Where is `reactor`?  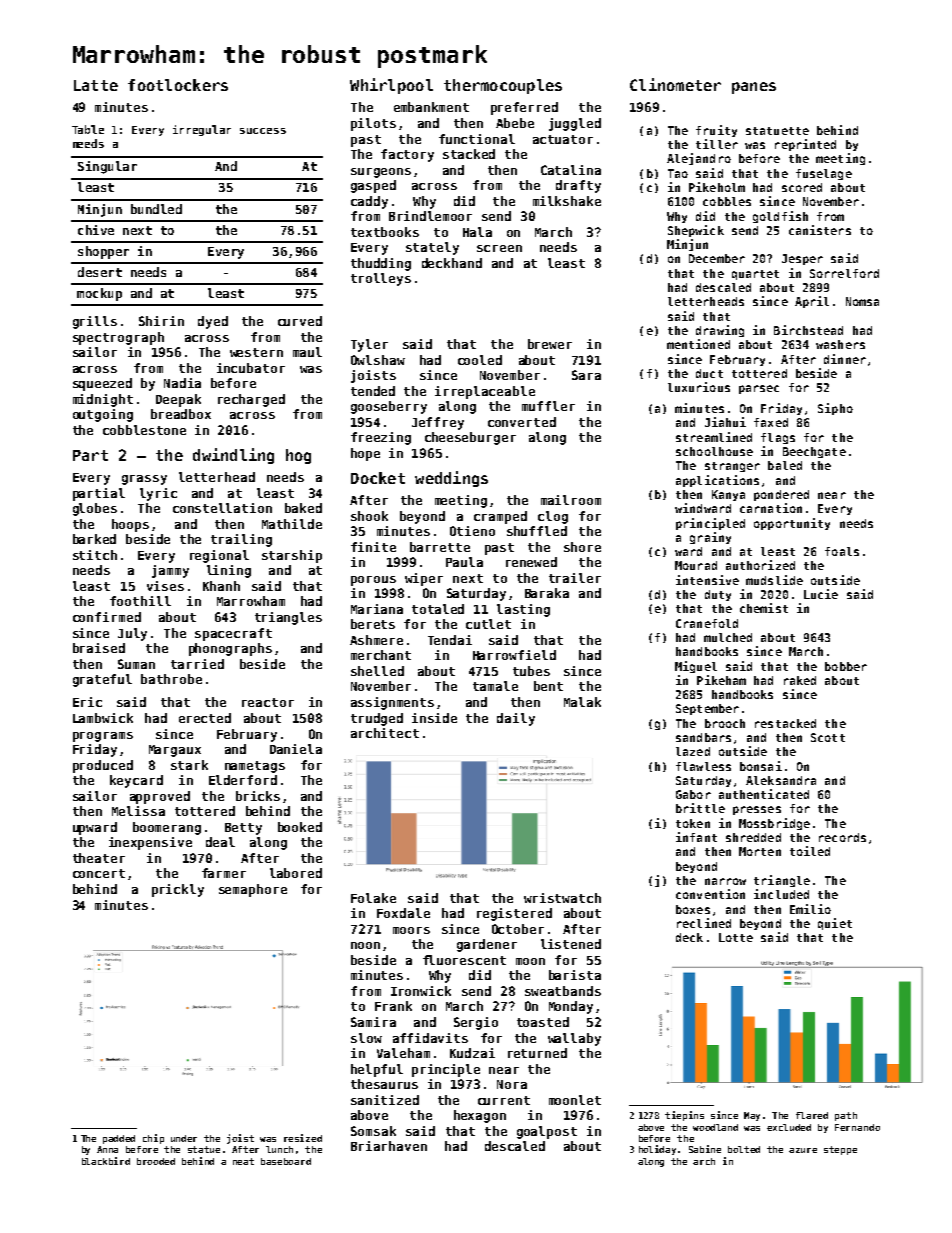
reactor is located at coordinates (268, 702).
